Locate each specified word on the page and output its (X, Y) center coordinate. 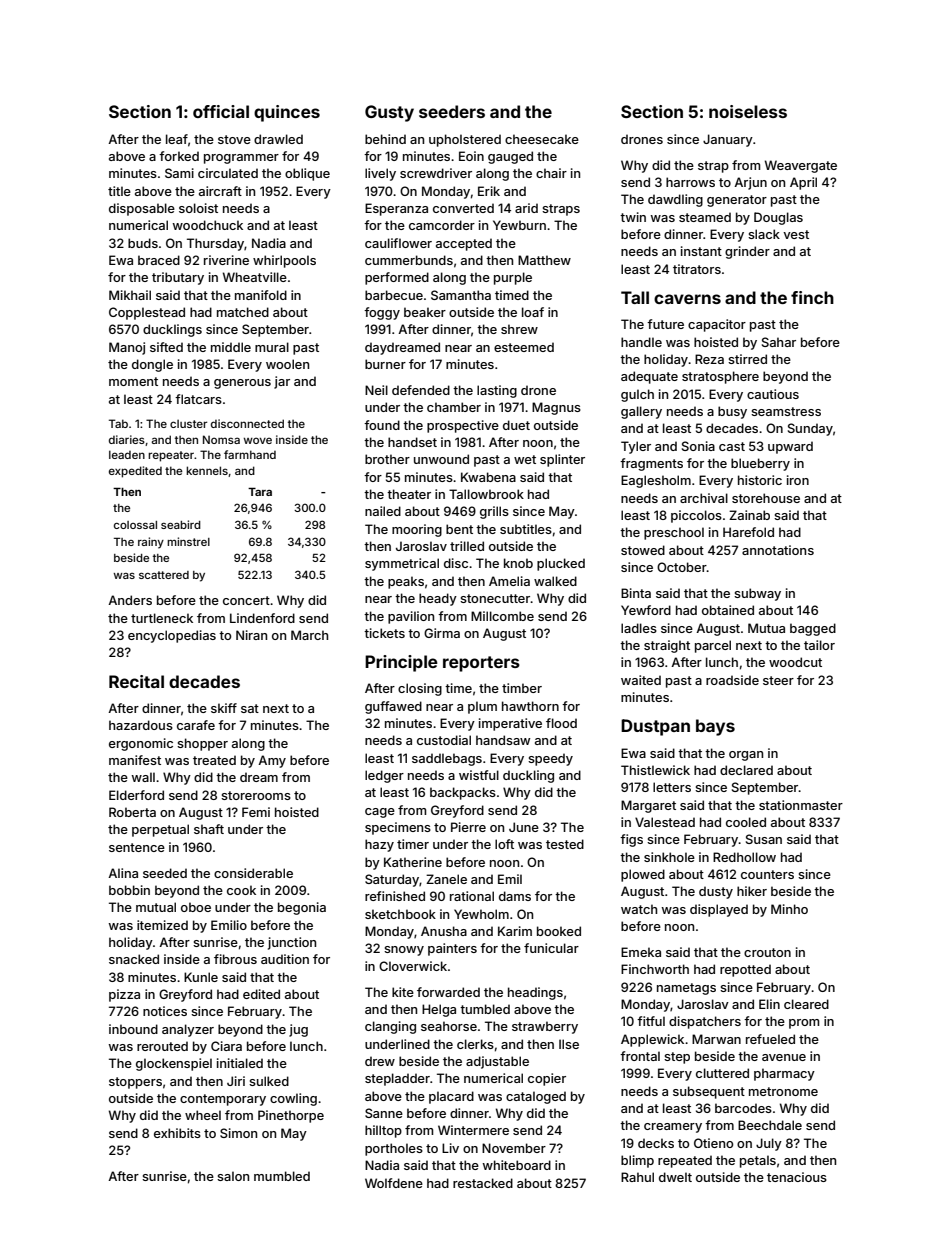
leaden (127, 454)
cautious (773, 394)
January (728, 140)
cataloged (536, 1097)
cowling (293, 1099)
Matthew (544, 260)
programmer (241, 159)
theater (409, 494)
